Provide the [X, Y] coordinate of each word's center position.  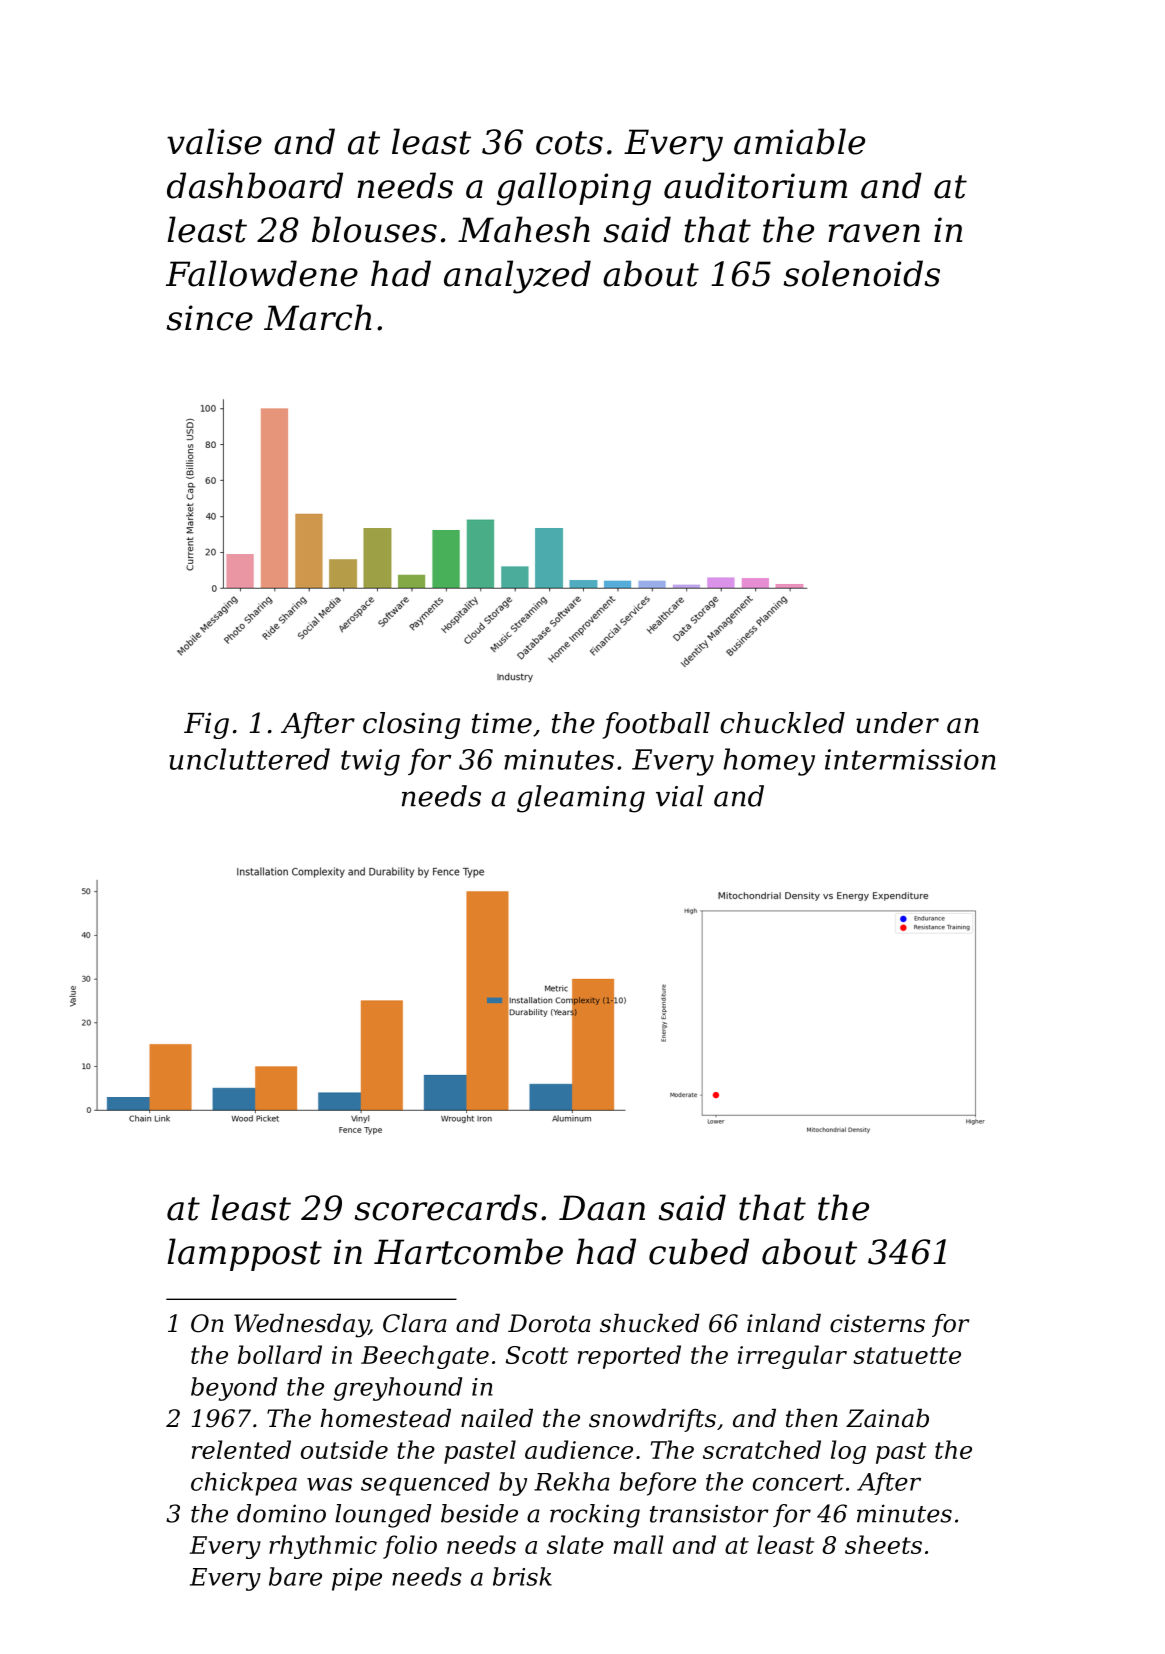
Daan [602, 1208]
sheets [883, 1544]
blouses [374, 229]
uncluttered [249, 759]
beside [479, 1513]
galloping [574, 189]
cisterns [877, 1323]
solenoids [861, 273]
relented [241, 1449]
